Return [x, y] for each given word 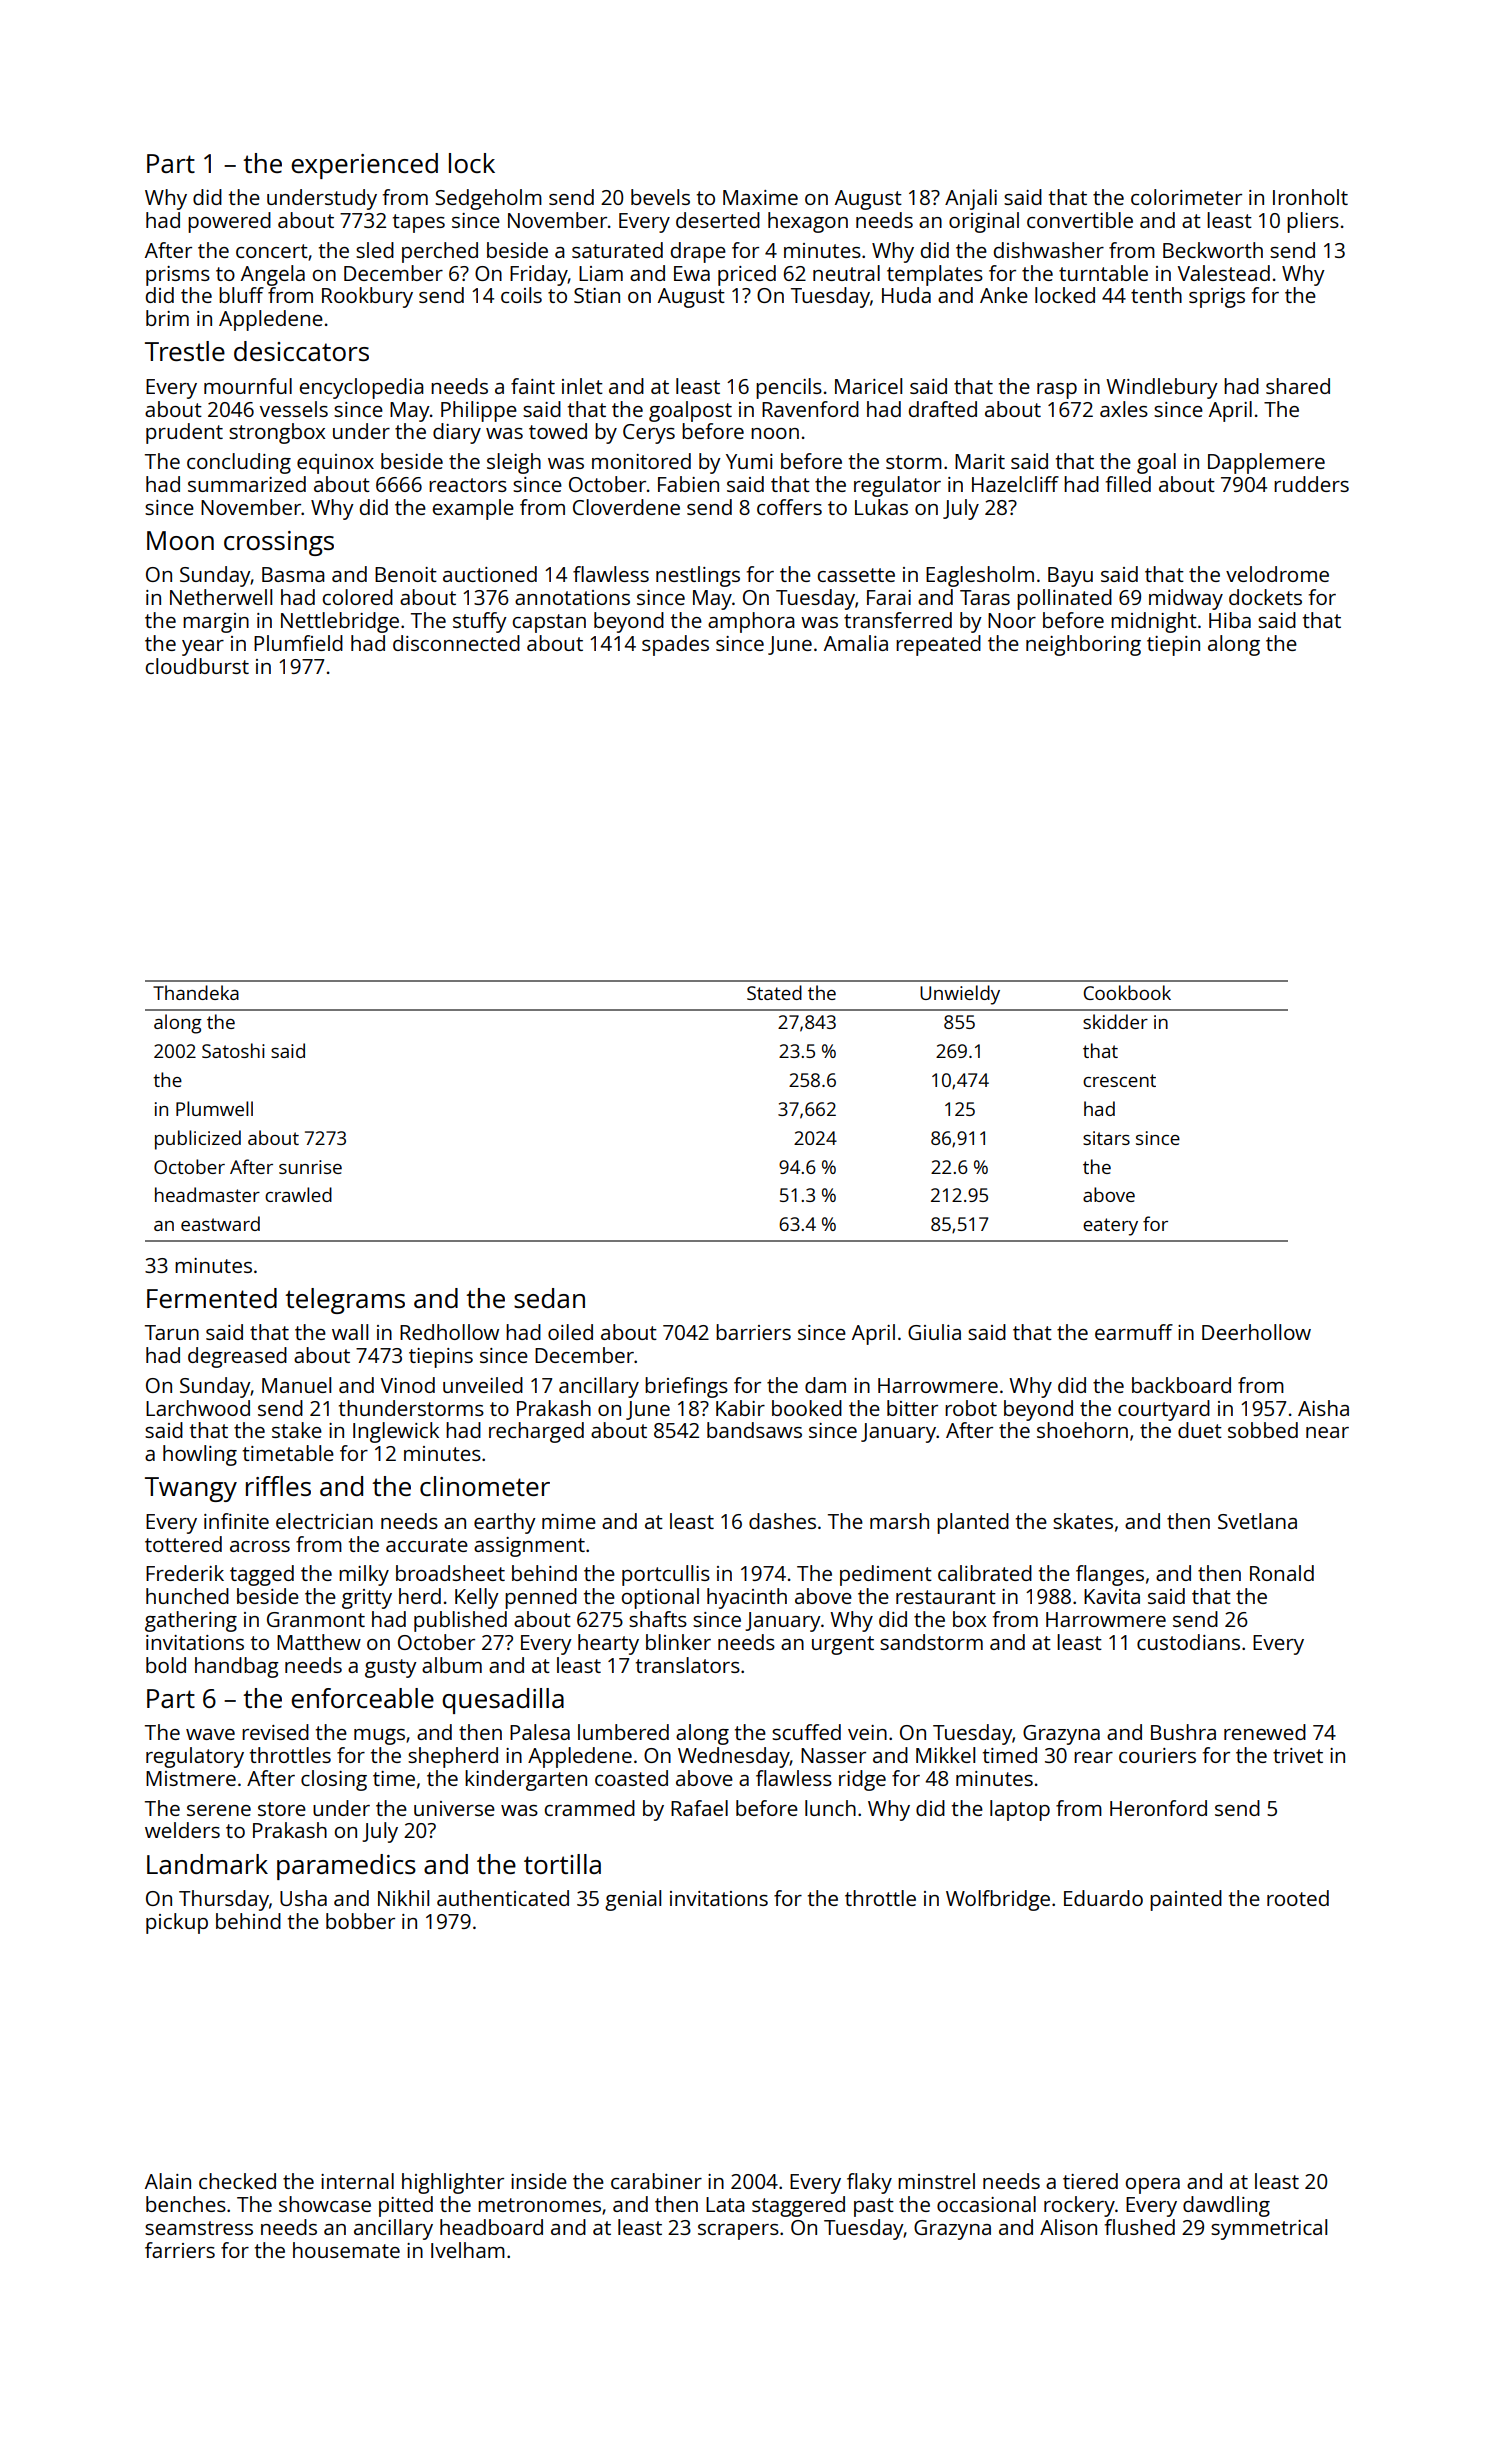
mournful [248, 386]
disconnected [456, 643]
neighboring [1083, 645]
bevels [660, 197]
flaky [869, 2183]
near [1327, 1432]
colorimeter [1186, 197]
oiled [570, 1332]
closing [334, 1780]
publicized [198, 1140]
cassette [856, 575]
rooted [1298, 1898]
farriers [180, 2250]
